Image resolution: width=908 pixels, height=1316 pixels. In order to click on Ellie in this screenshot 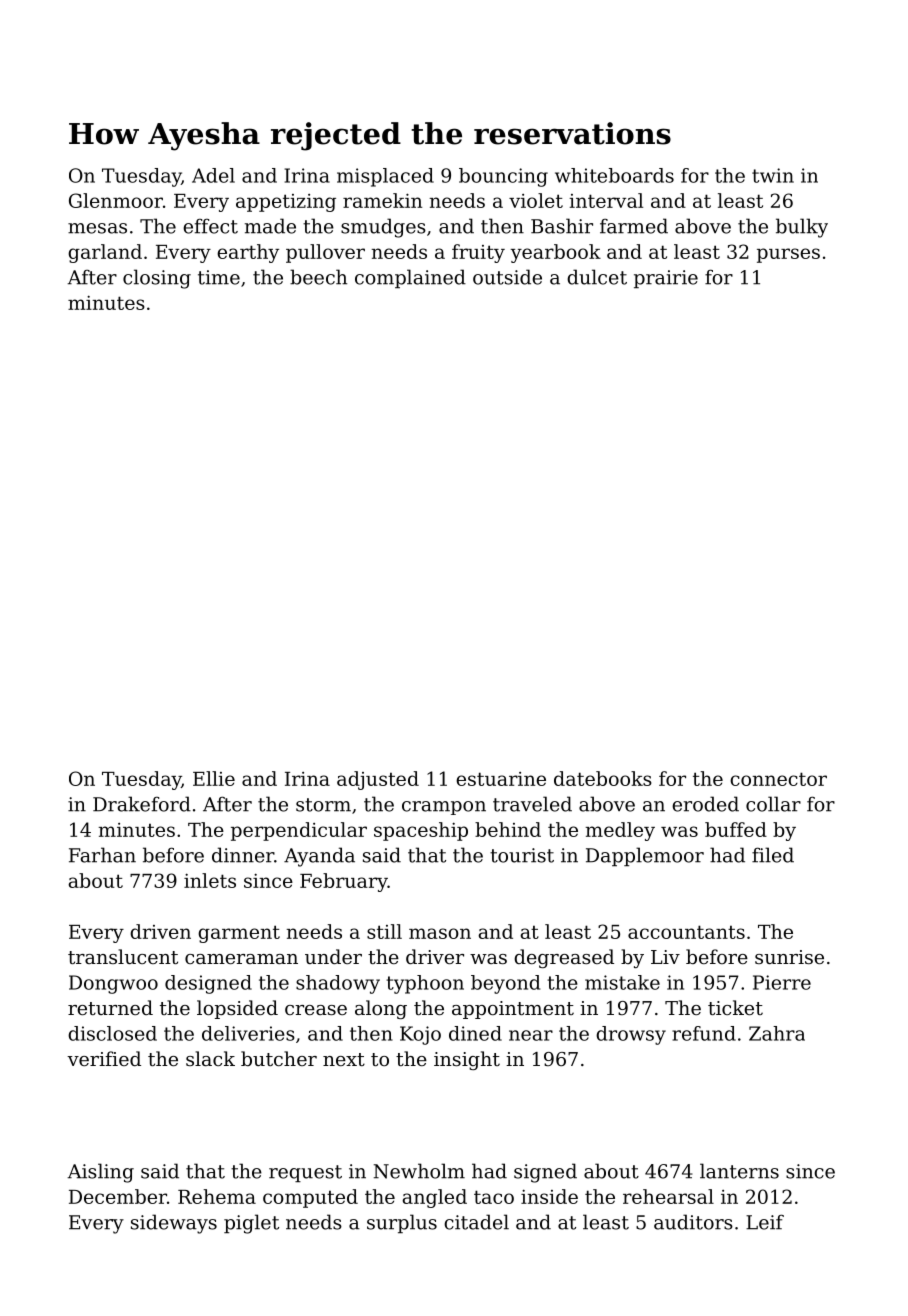, I will do `click(214, 778)`.
